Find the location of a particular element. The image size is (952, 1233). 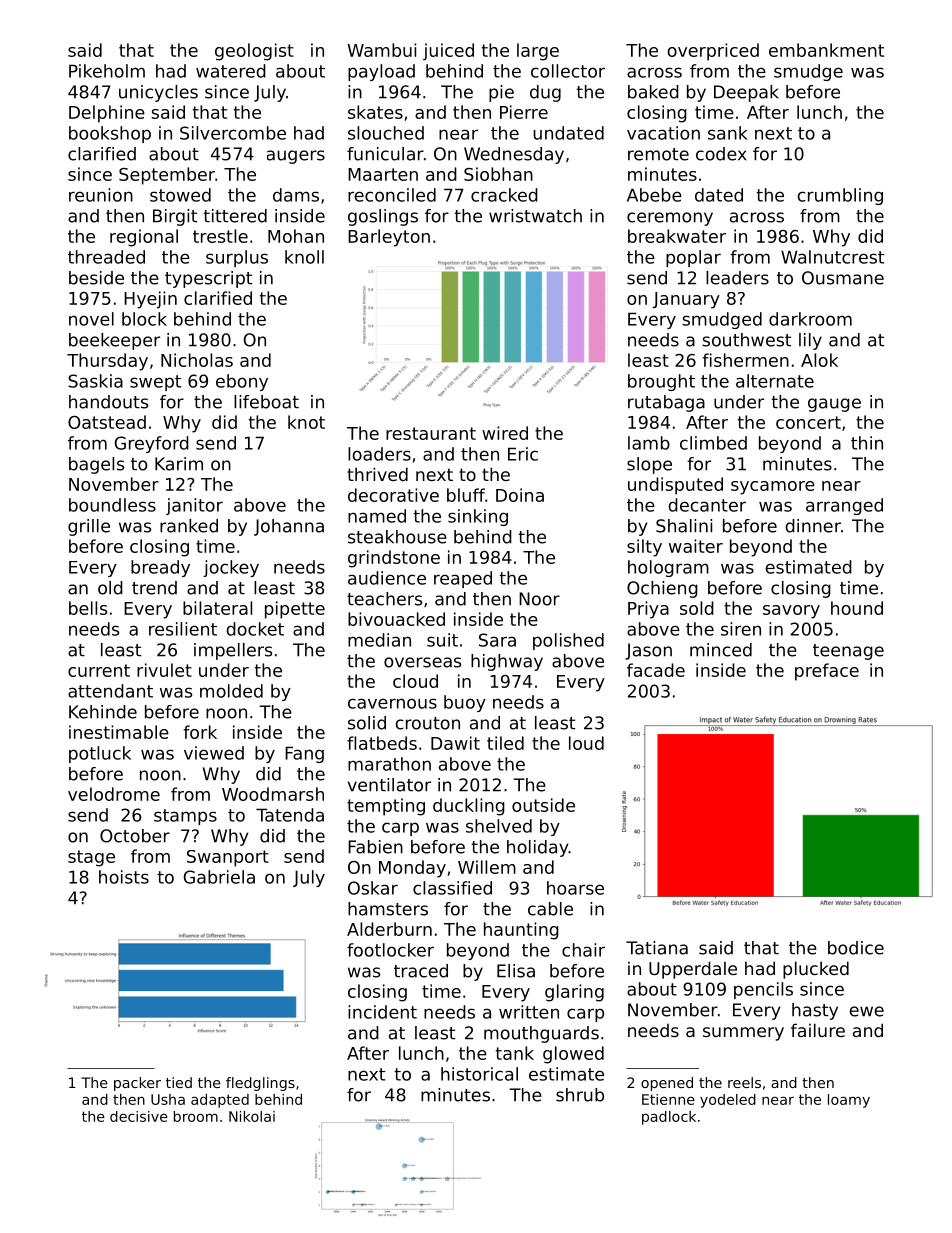

facade is located at coordinates (656, 670).
